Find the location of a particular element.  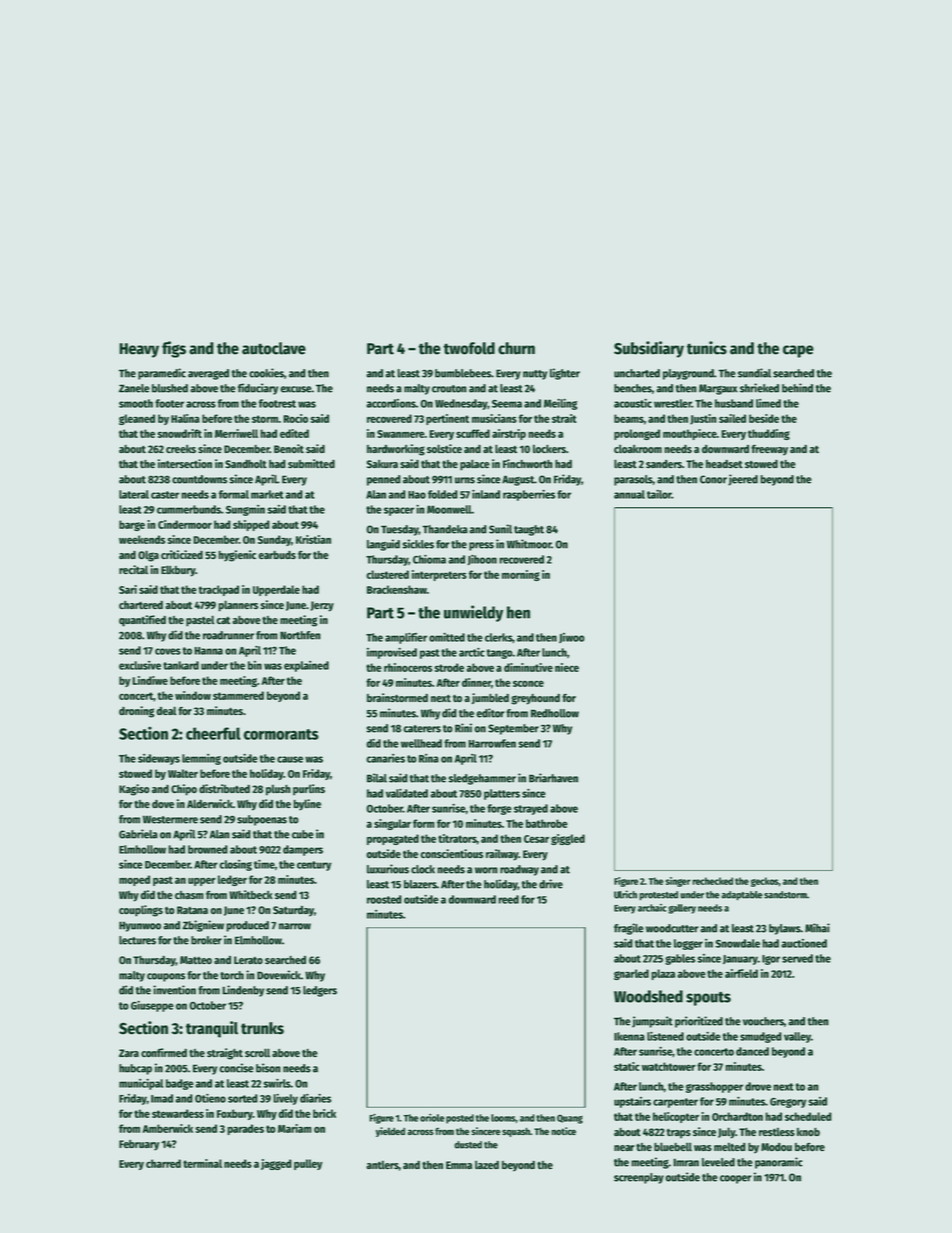

sledgehammer is located at coordinates (482, 779).
